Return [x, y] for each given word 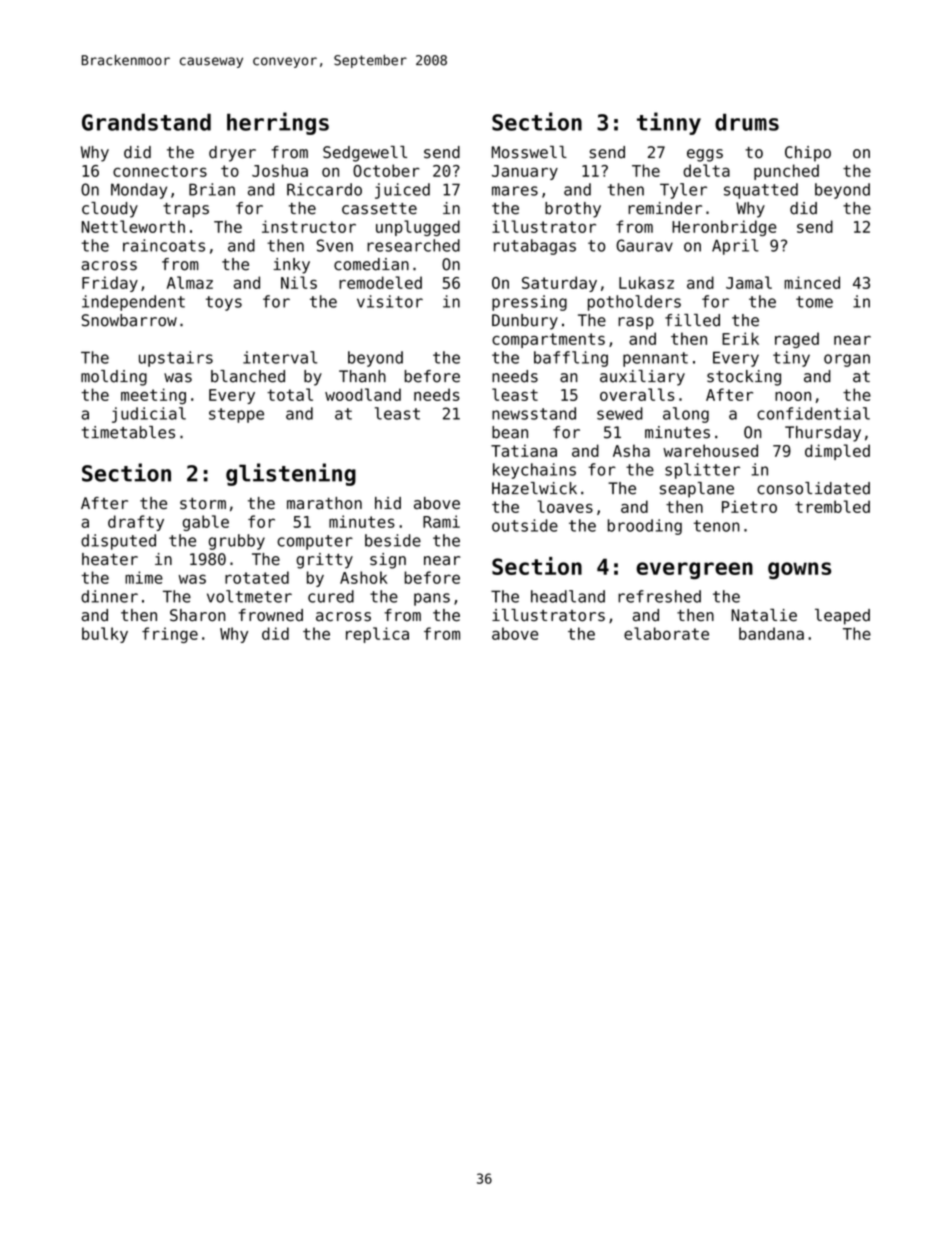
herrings [278, 123]
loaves [565, 506]
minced [812, 282]
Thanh [362, 376]
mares [515, 191]
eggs [705, 155]
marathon [324, 503]
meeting [153, 396]
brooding [645, 527]
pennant [655, 359]
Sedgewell [365, 154]
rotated [257, 577]
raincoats [164, 245]
